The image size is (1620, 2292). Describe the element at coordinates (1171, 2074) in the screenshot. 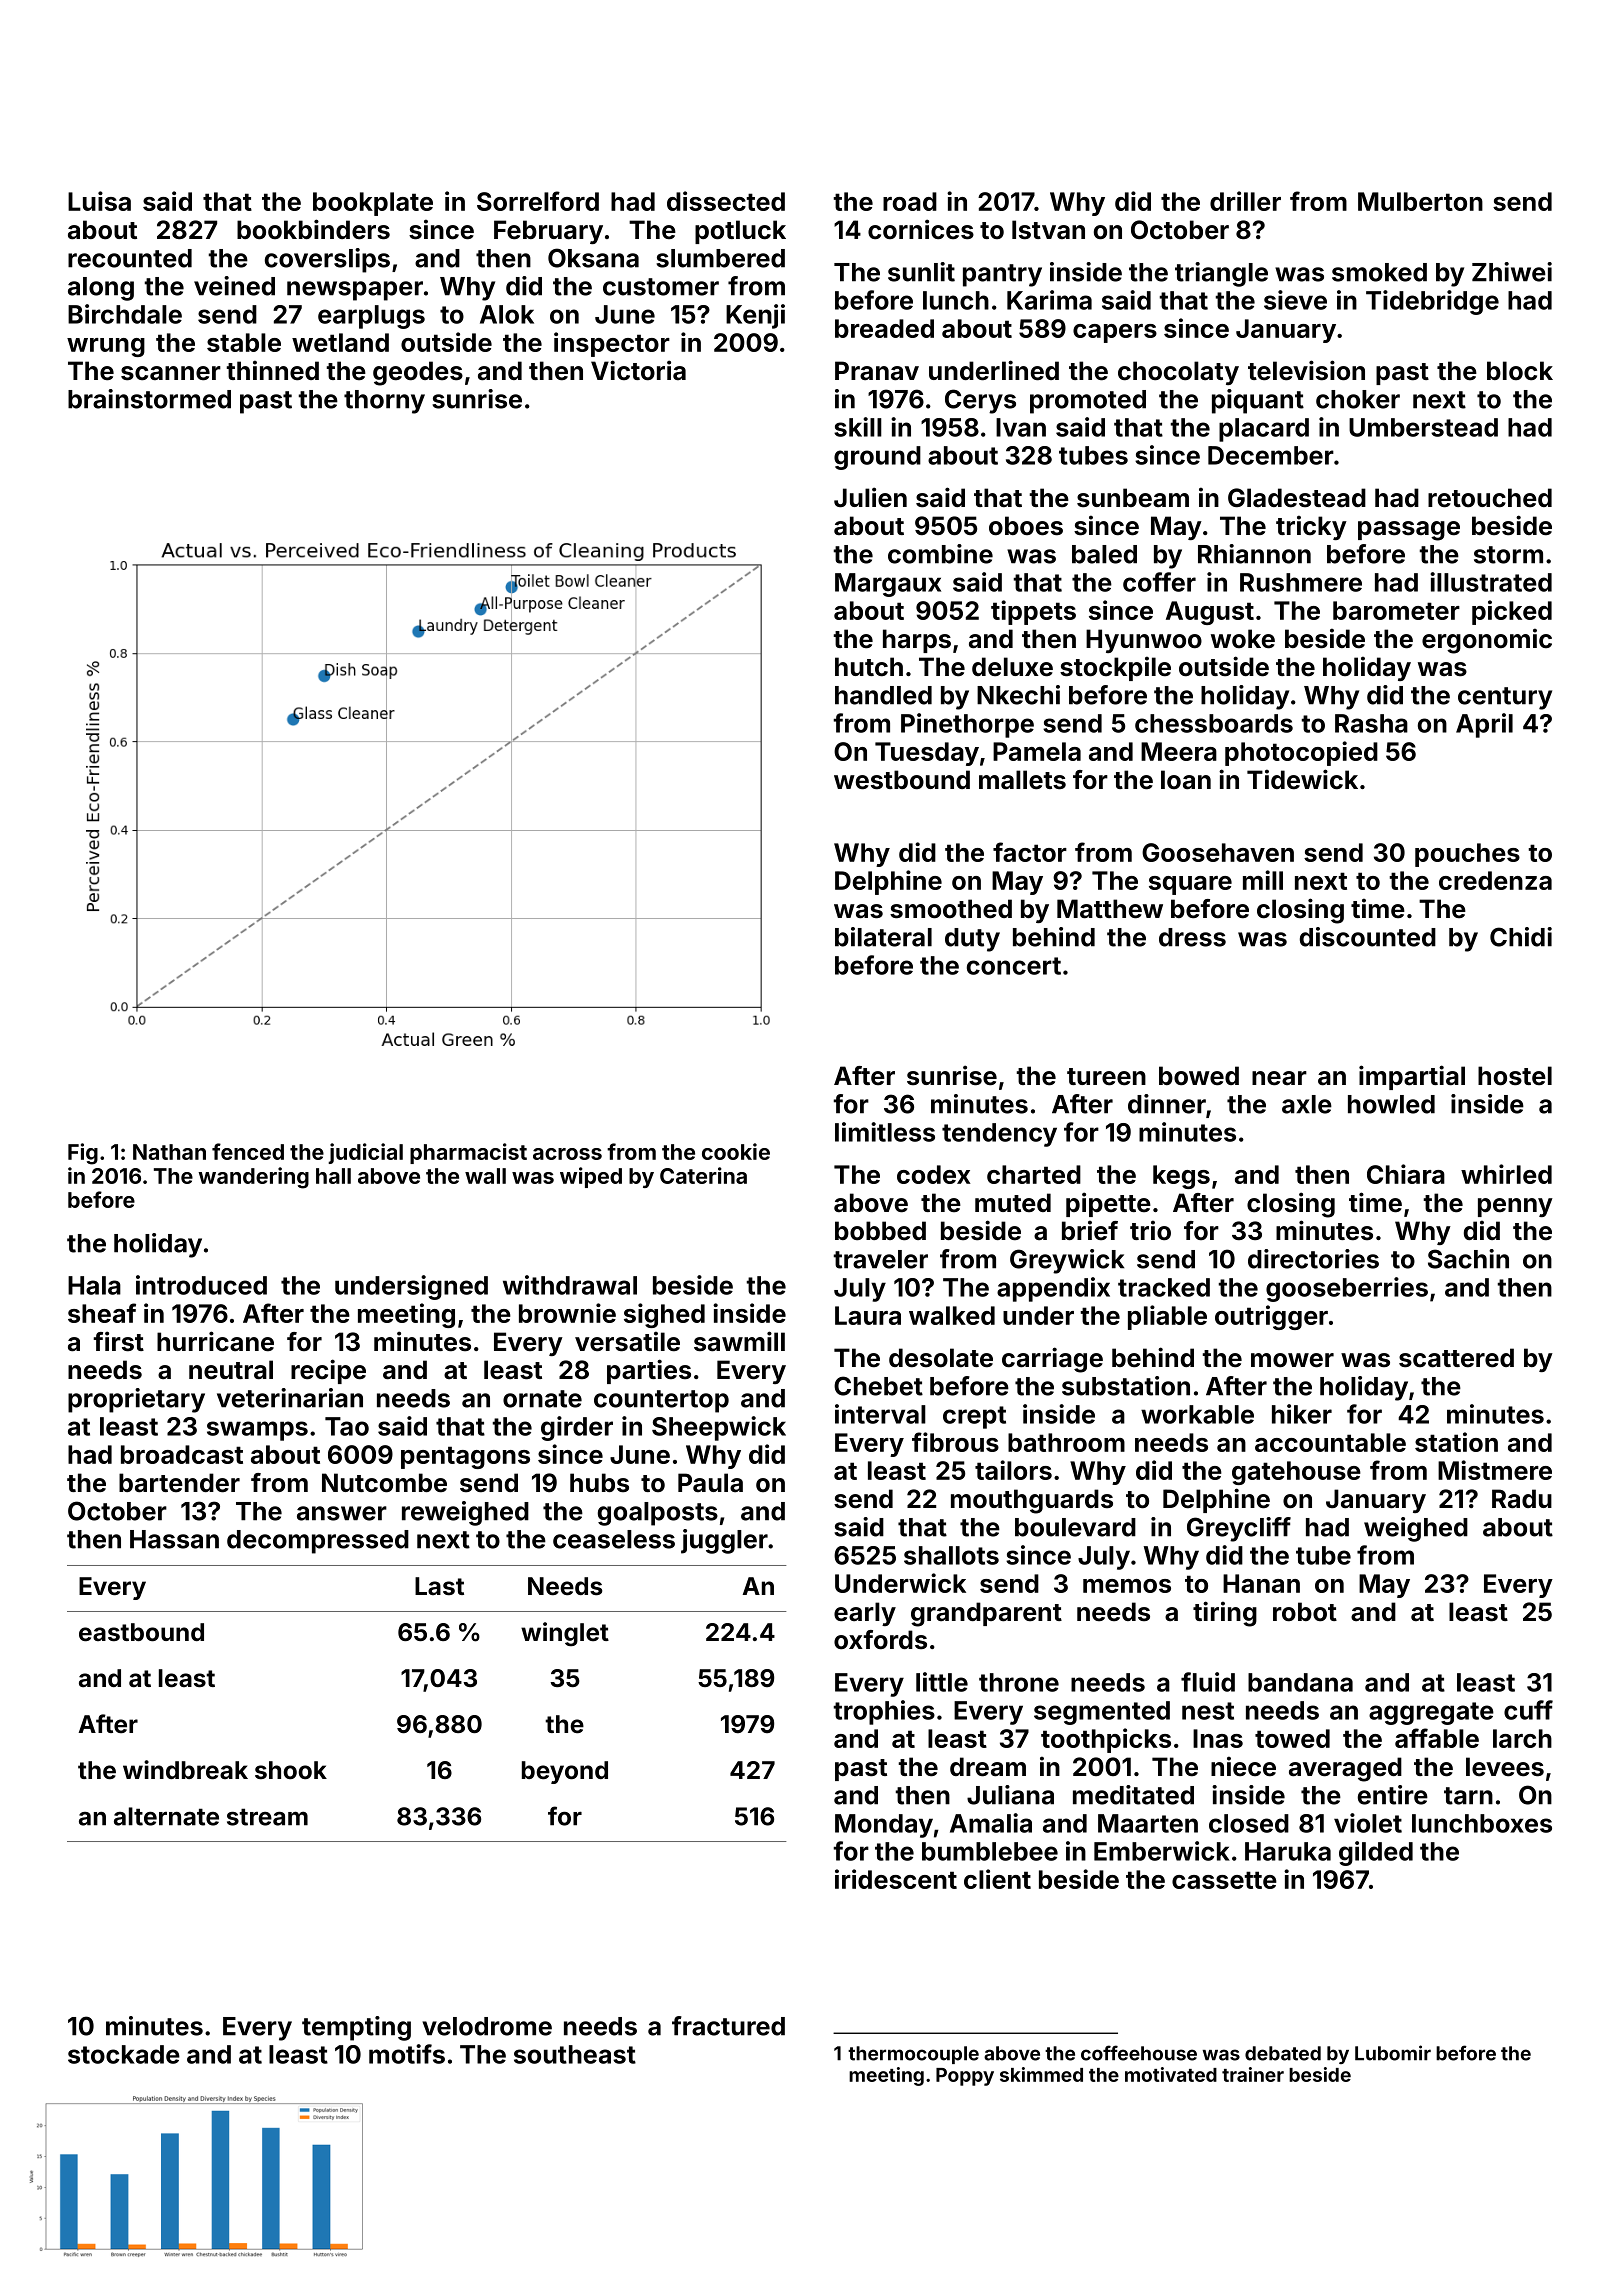

I see `motivated` at that location.
